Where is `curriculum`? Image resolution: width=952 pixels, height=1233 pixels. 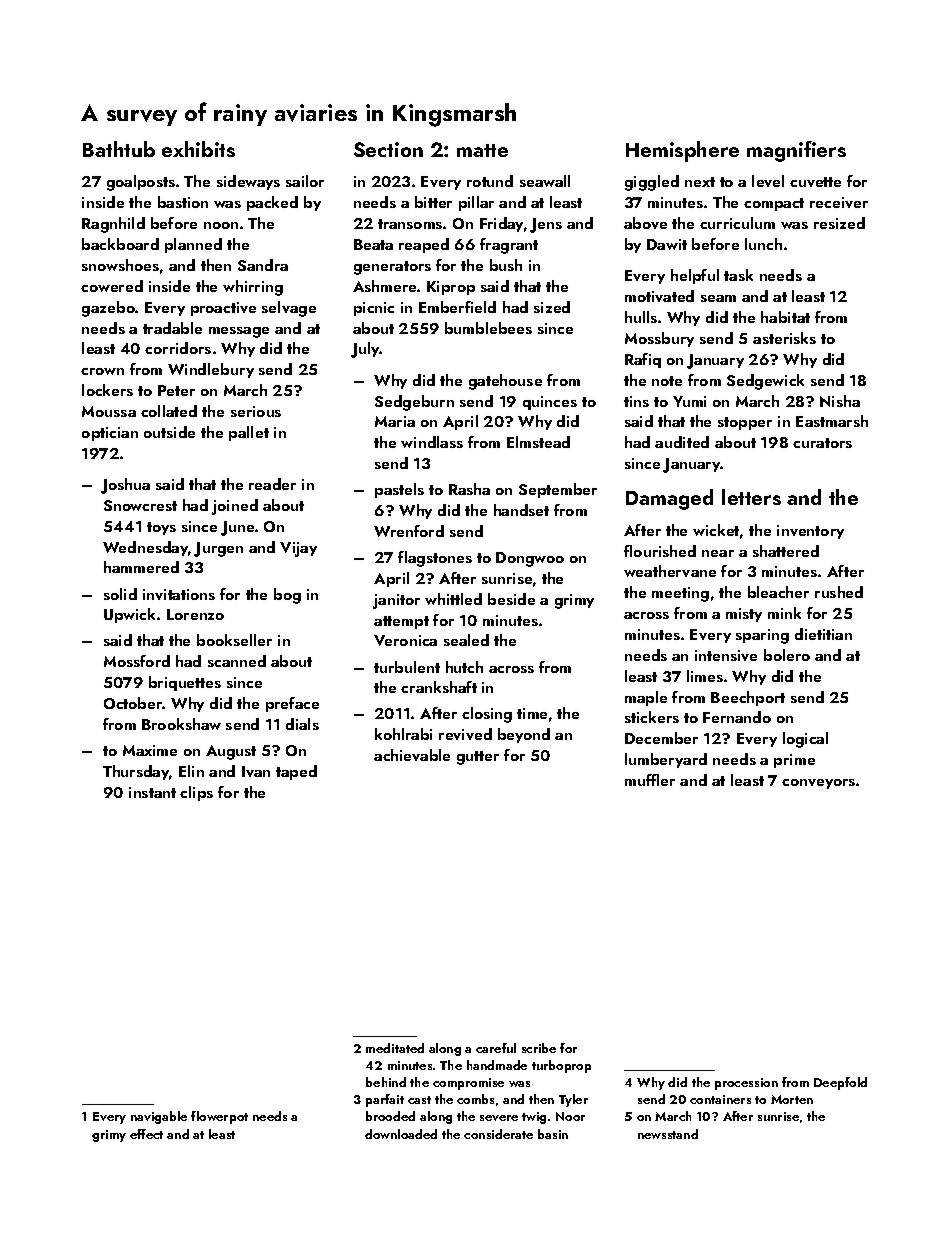
curriculum is located at coordinates (737, 223).
